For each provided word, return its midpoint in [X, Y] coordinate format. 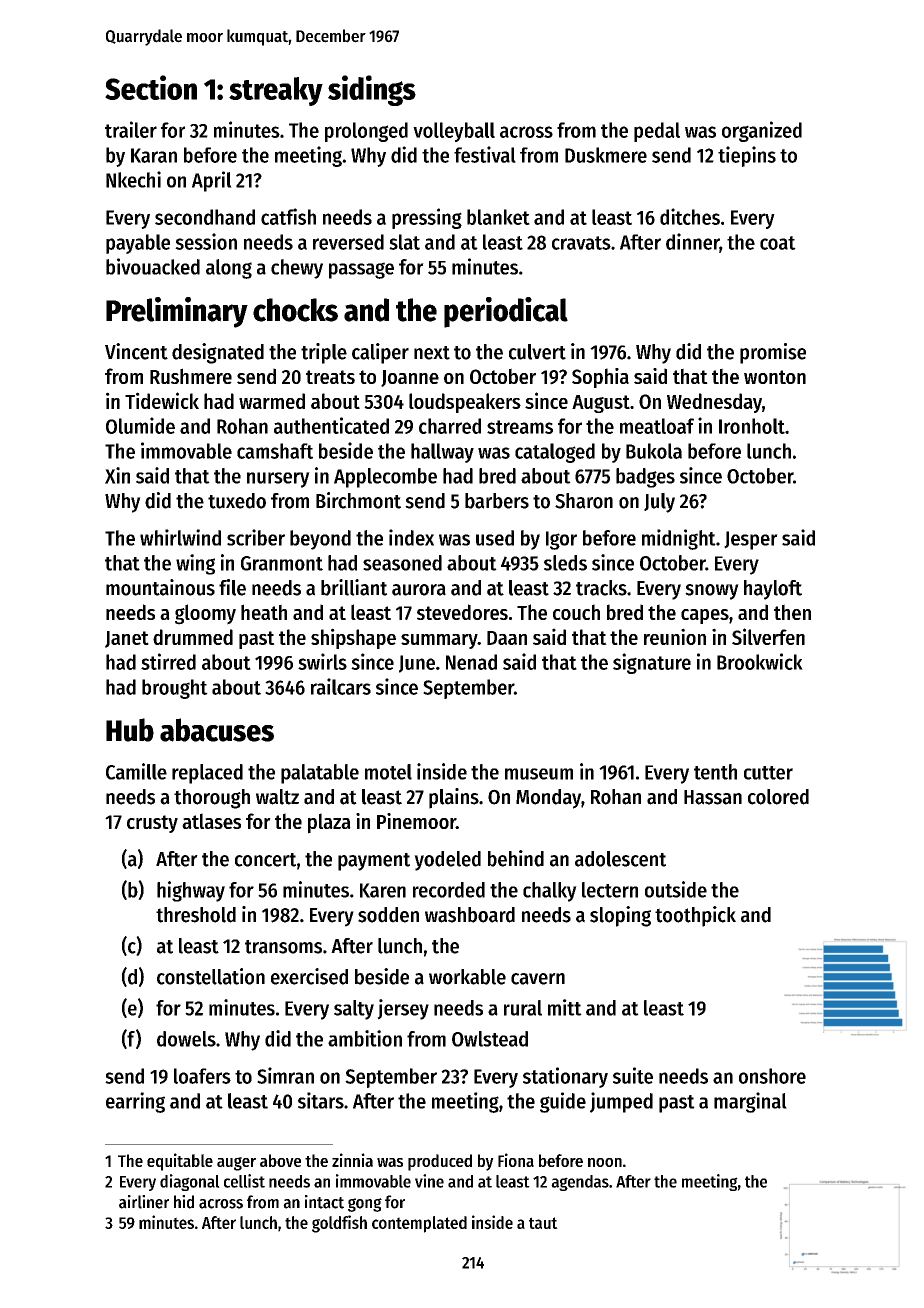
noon [605, 1162]
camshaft [275, 451]
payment [374, 862]
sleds [565, 563]
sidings [372, 90]
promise [773, 353]
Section [151, 87]
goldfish [339, 1224]
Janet [127, 639]
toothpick [695, 916]
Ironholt [752, 426]
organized [762, 131]
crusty [152, 824]
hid [184, 1202]
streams [520, 427]
